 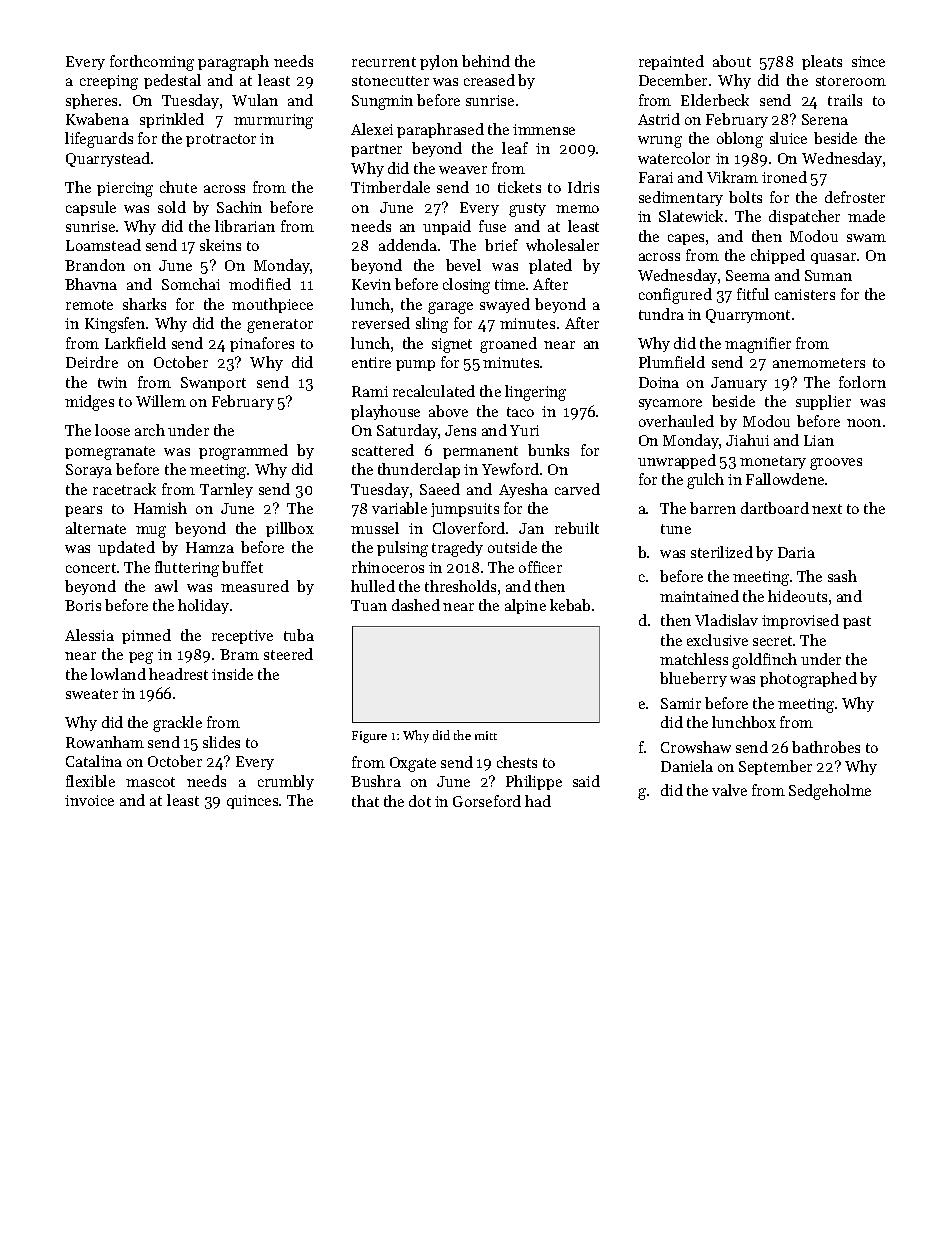 What do you see at coordinates (486, 735) in the image?
I see `mitt` at bounding box center [486, 735].
